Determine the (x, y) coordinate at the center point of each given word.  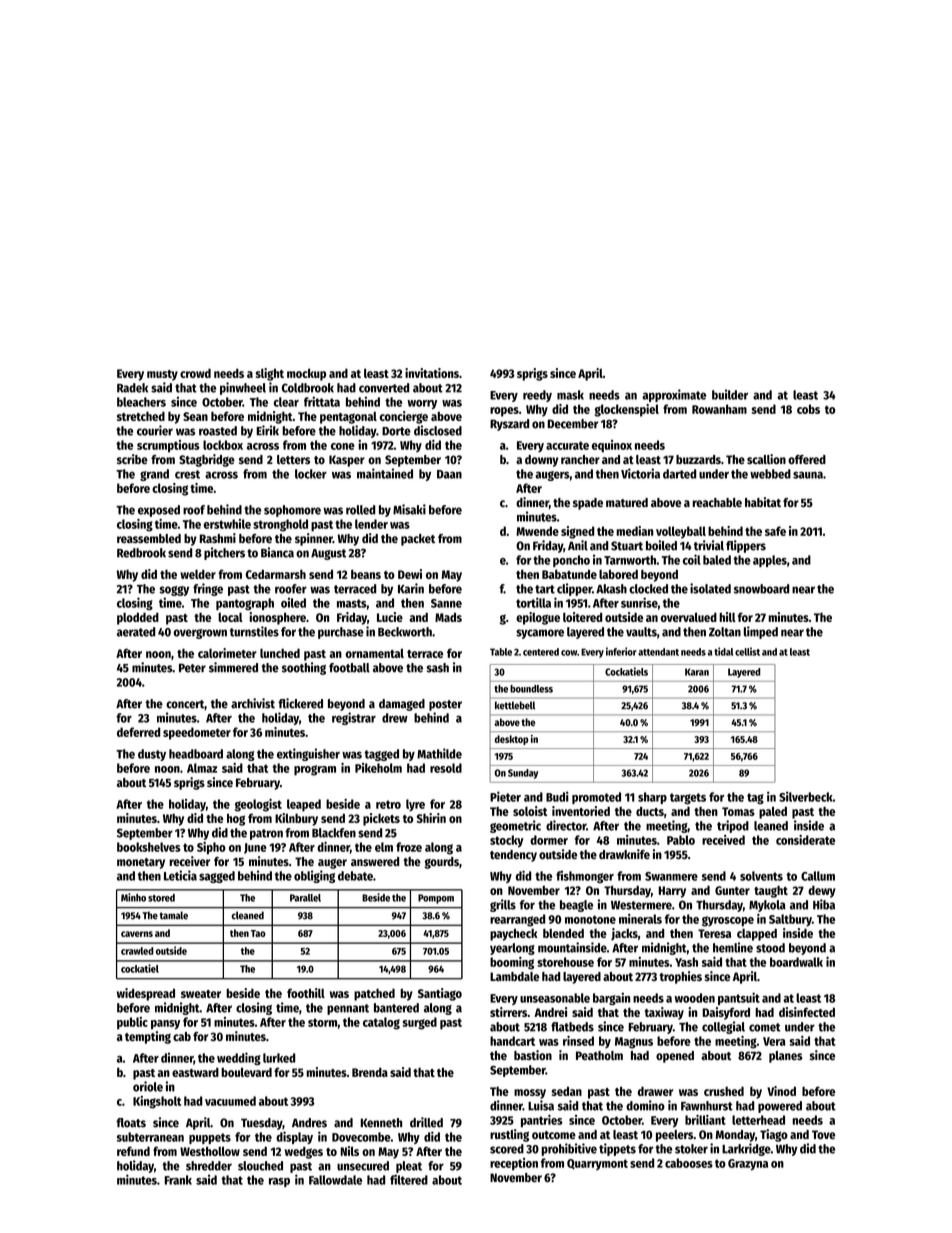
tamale (173, 915)
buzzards (698, 459)
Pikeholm (378, 768)
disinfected (807, 1012)
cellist (747, 651)
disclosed (438, 430)
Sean (195, 416)
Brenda (370, 1072)
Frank (178, 1180)
